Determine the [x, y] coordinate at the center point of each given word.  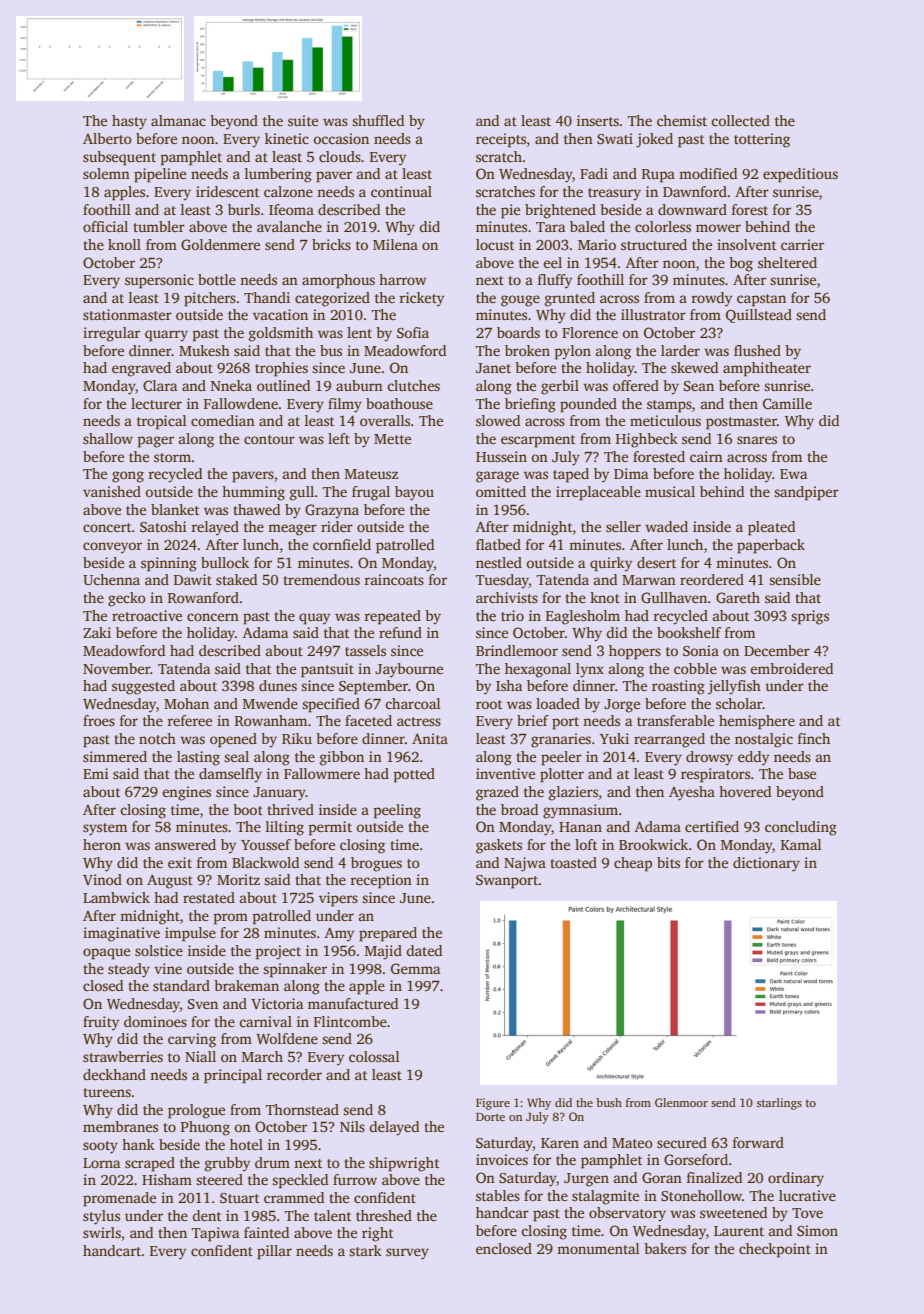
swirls [102, 1232]
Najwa [525, 864]
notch [157, 738]
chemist [682, 120]
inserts [598, 120]
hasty [129, 122]
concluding [801, 828]
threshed [384, 1215]
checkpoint [775, 1250]
